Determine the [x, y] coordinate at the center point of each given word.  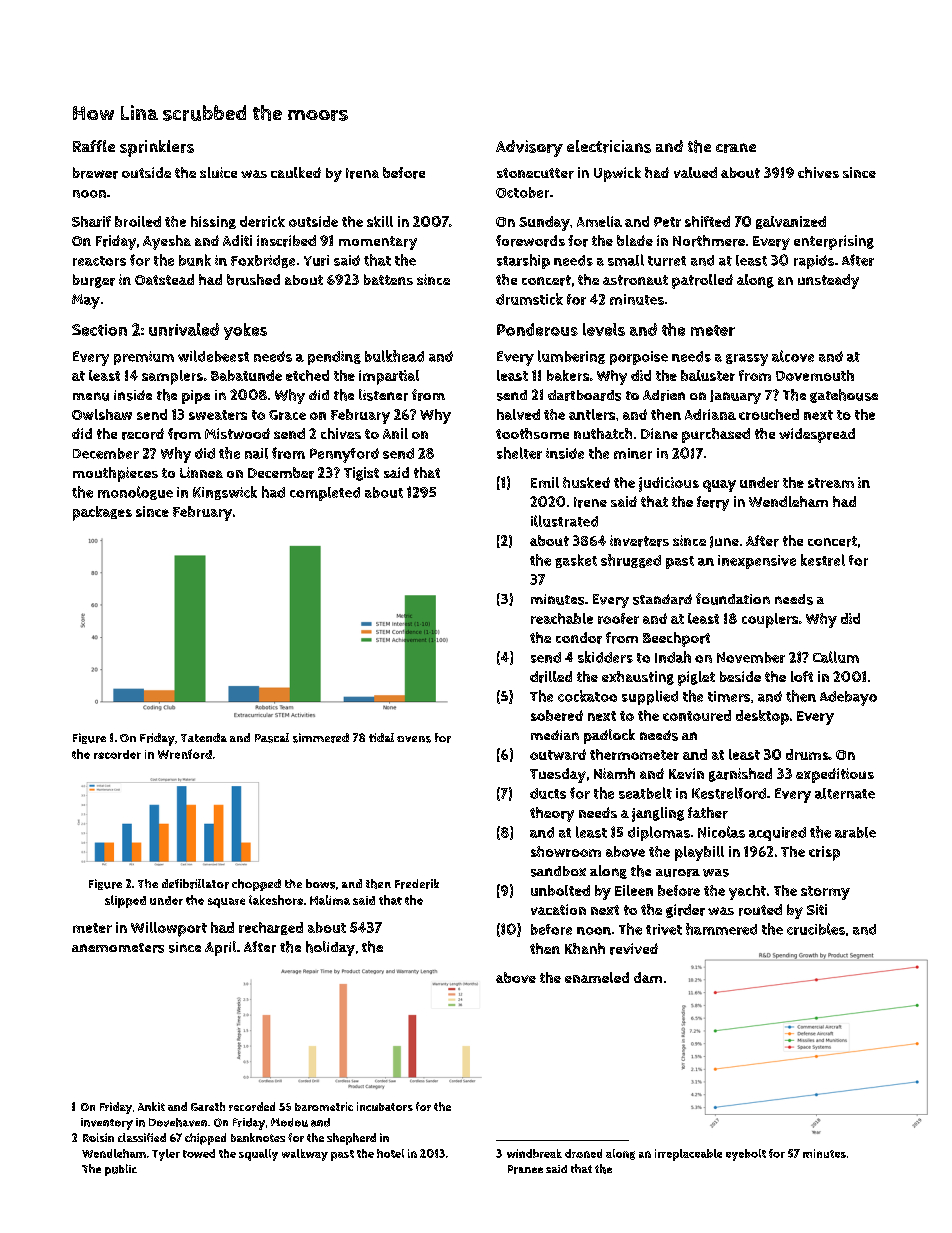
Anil [395, 433]
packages [102, 513]
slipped [125, 901]
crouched [769, 414]
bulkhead [394, 356]
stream [831, 483]
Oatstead [164, 279]
